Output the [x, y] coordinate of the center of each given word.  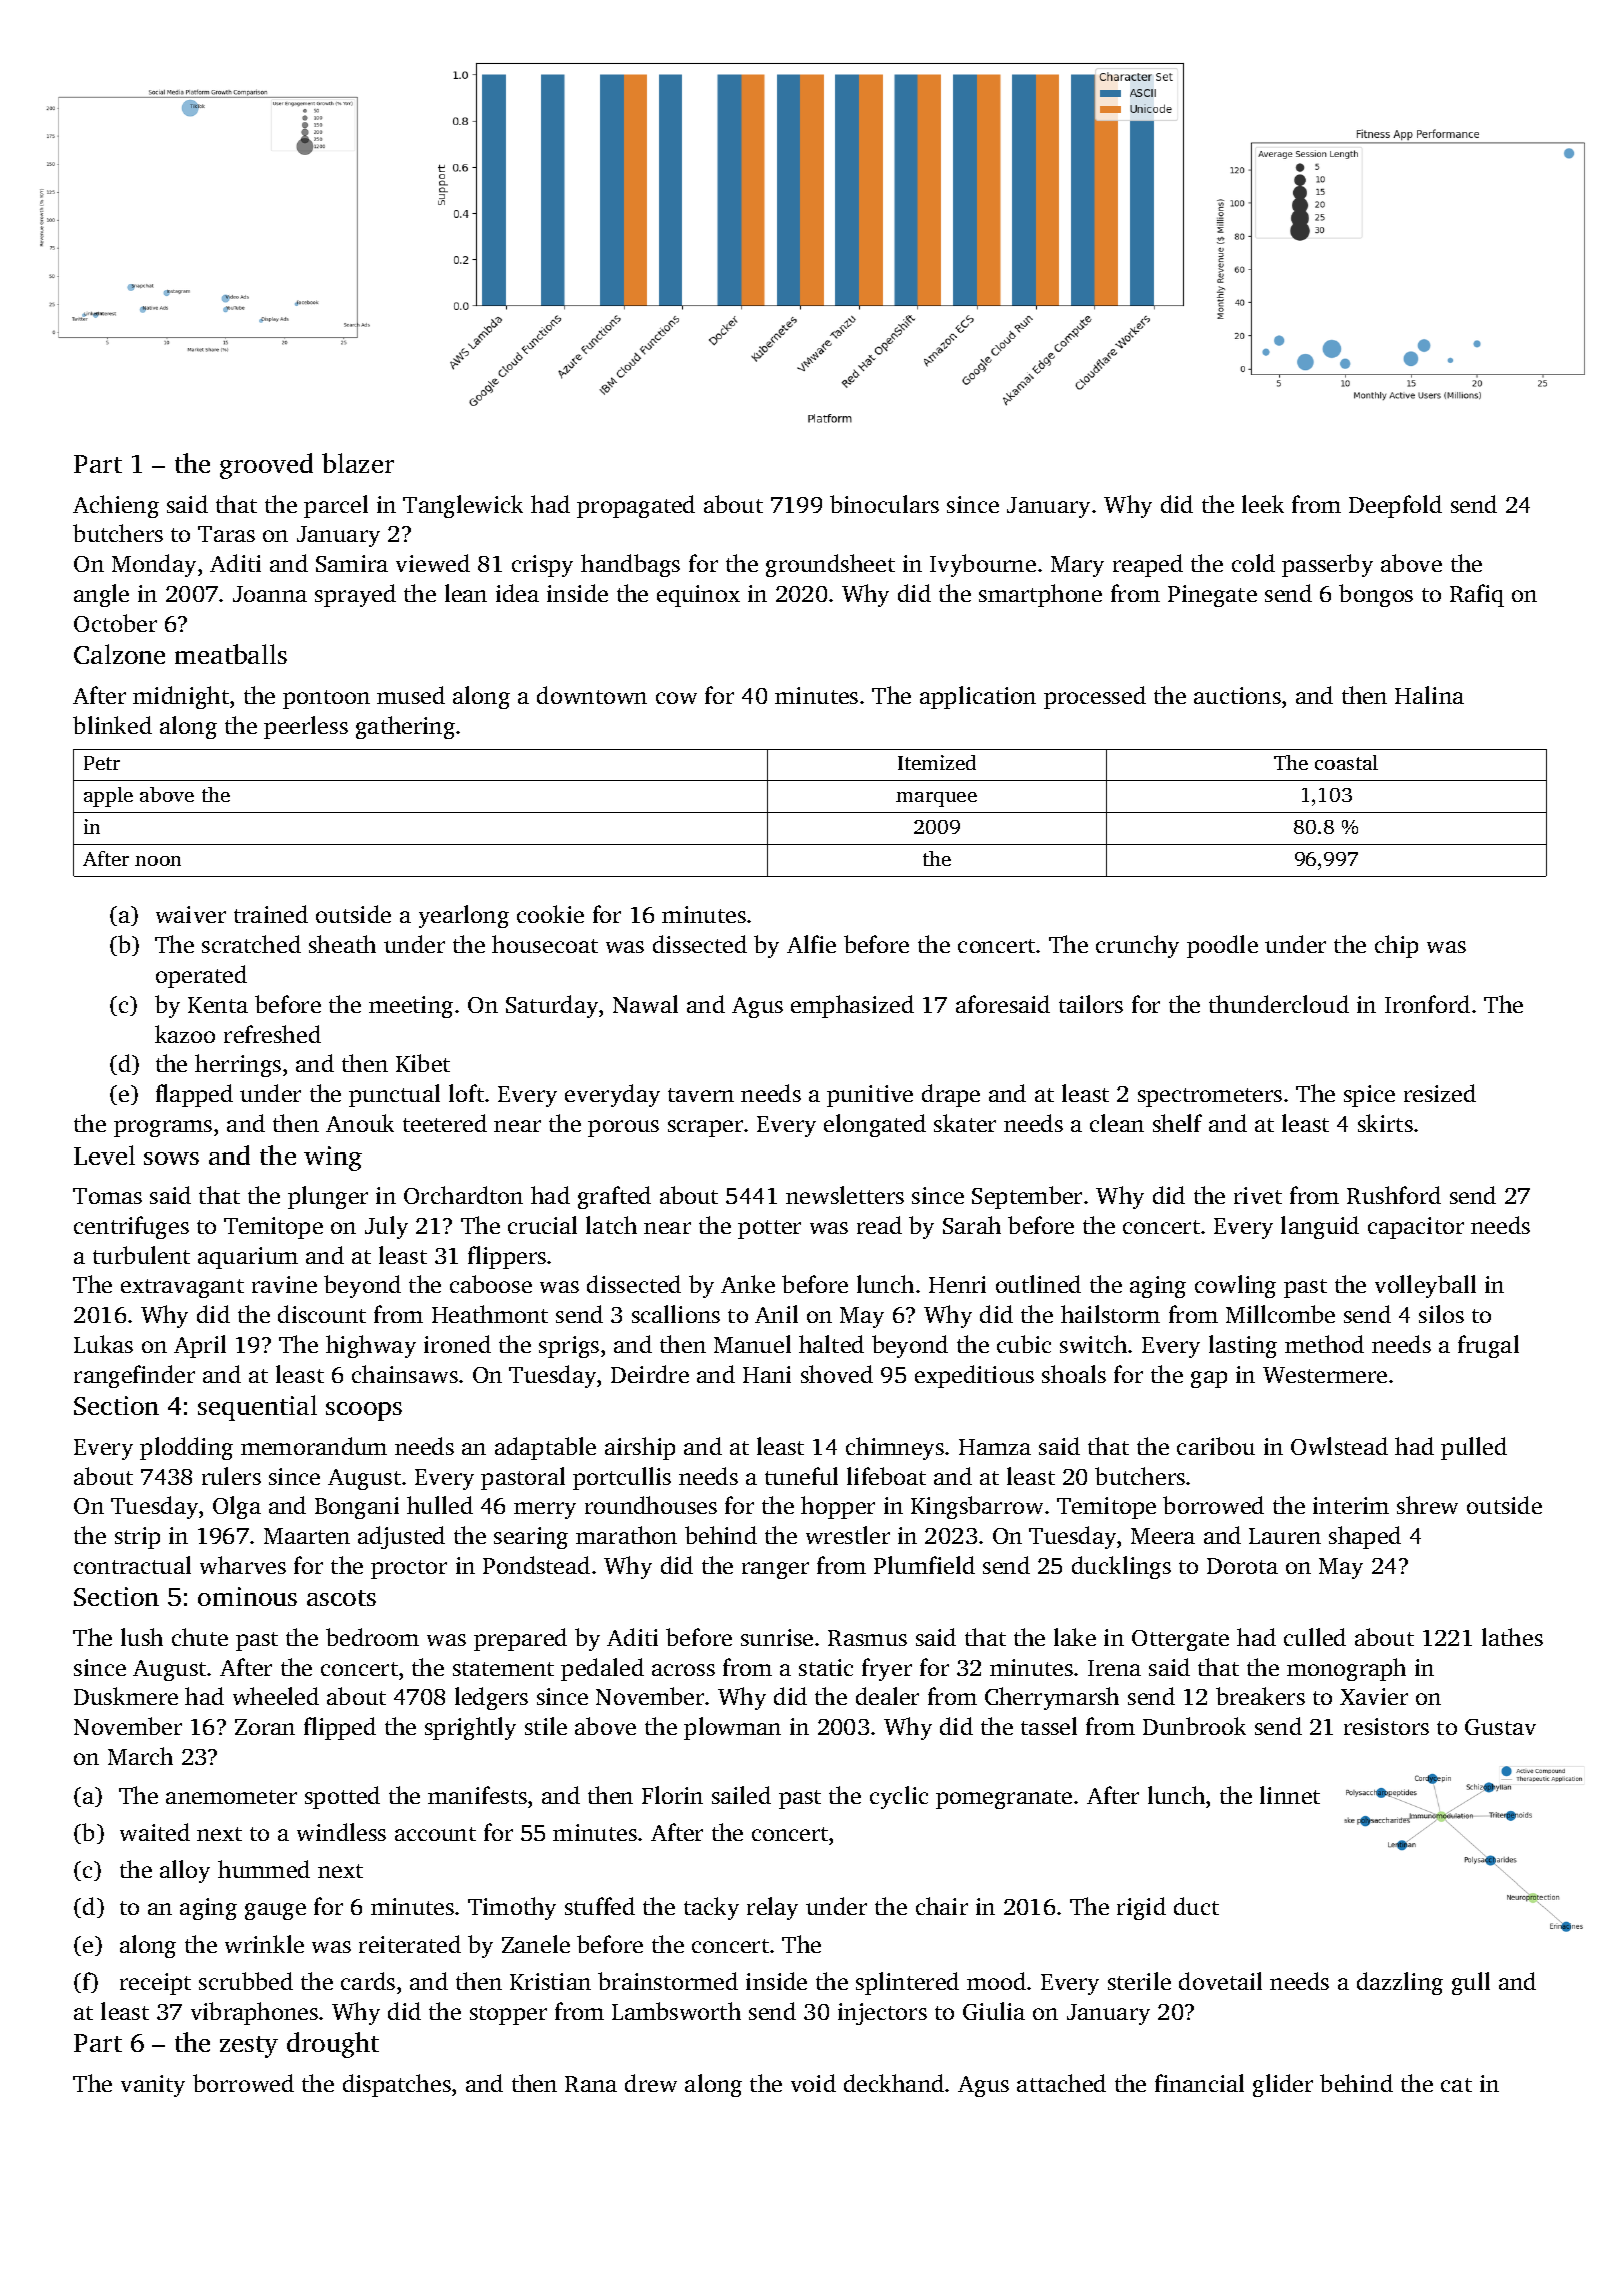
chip [1396, 946]
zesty [249, 2047]
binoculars [884, 504]
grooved [266, 466]
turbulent [141, 1255]
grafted [614, 1197]
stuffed [600, 1906]
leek [1263, 504]
